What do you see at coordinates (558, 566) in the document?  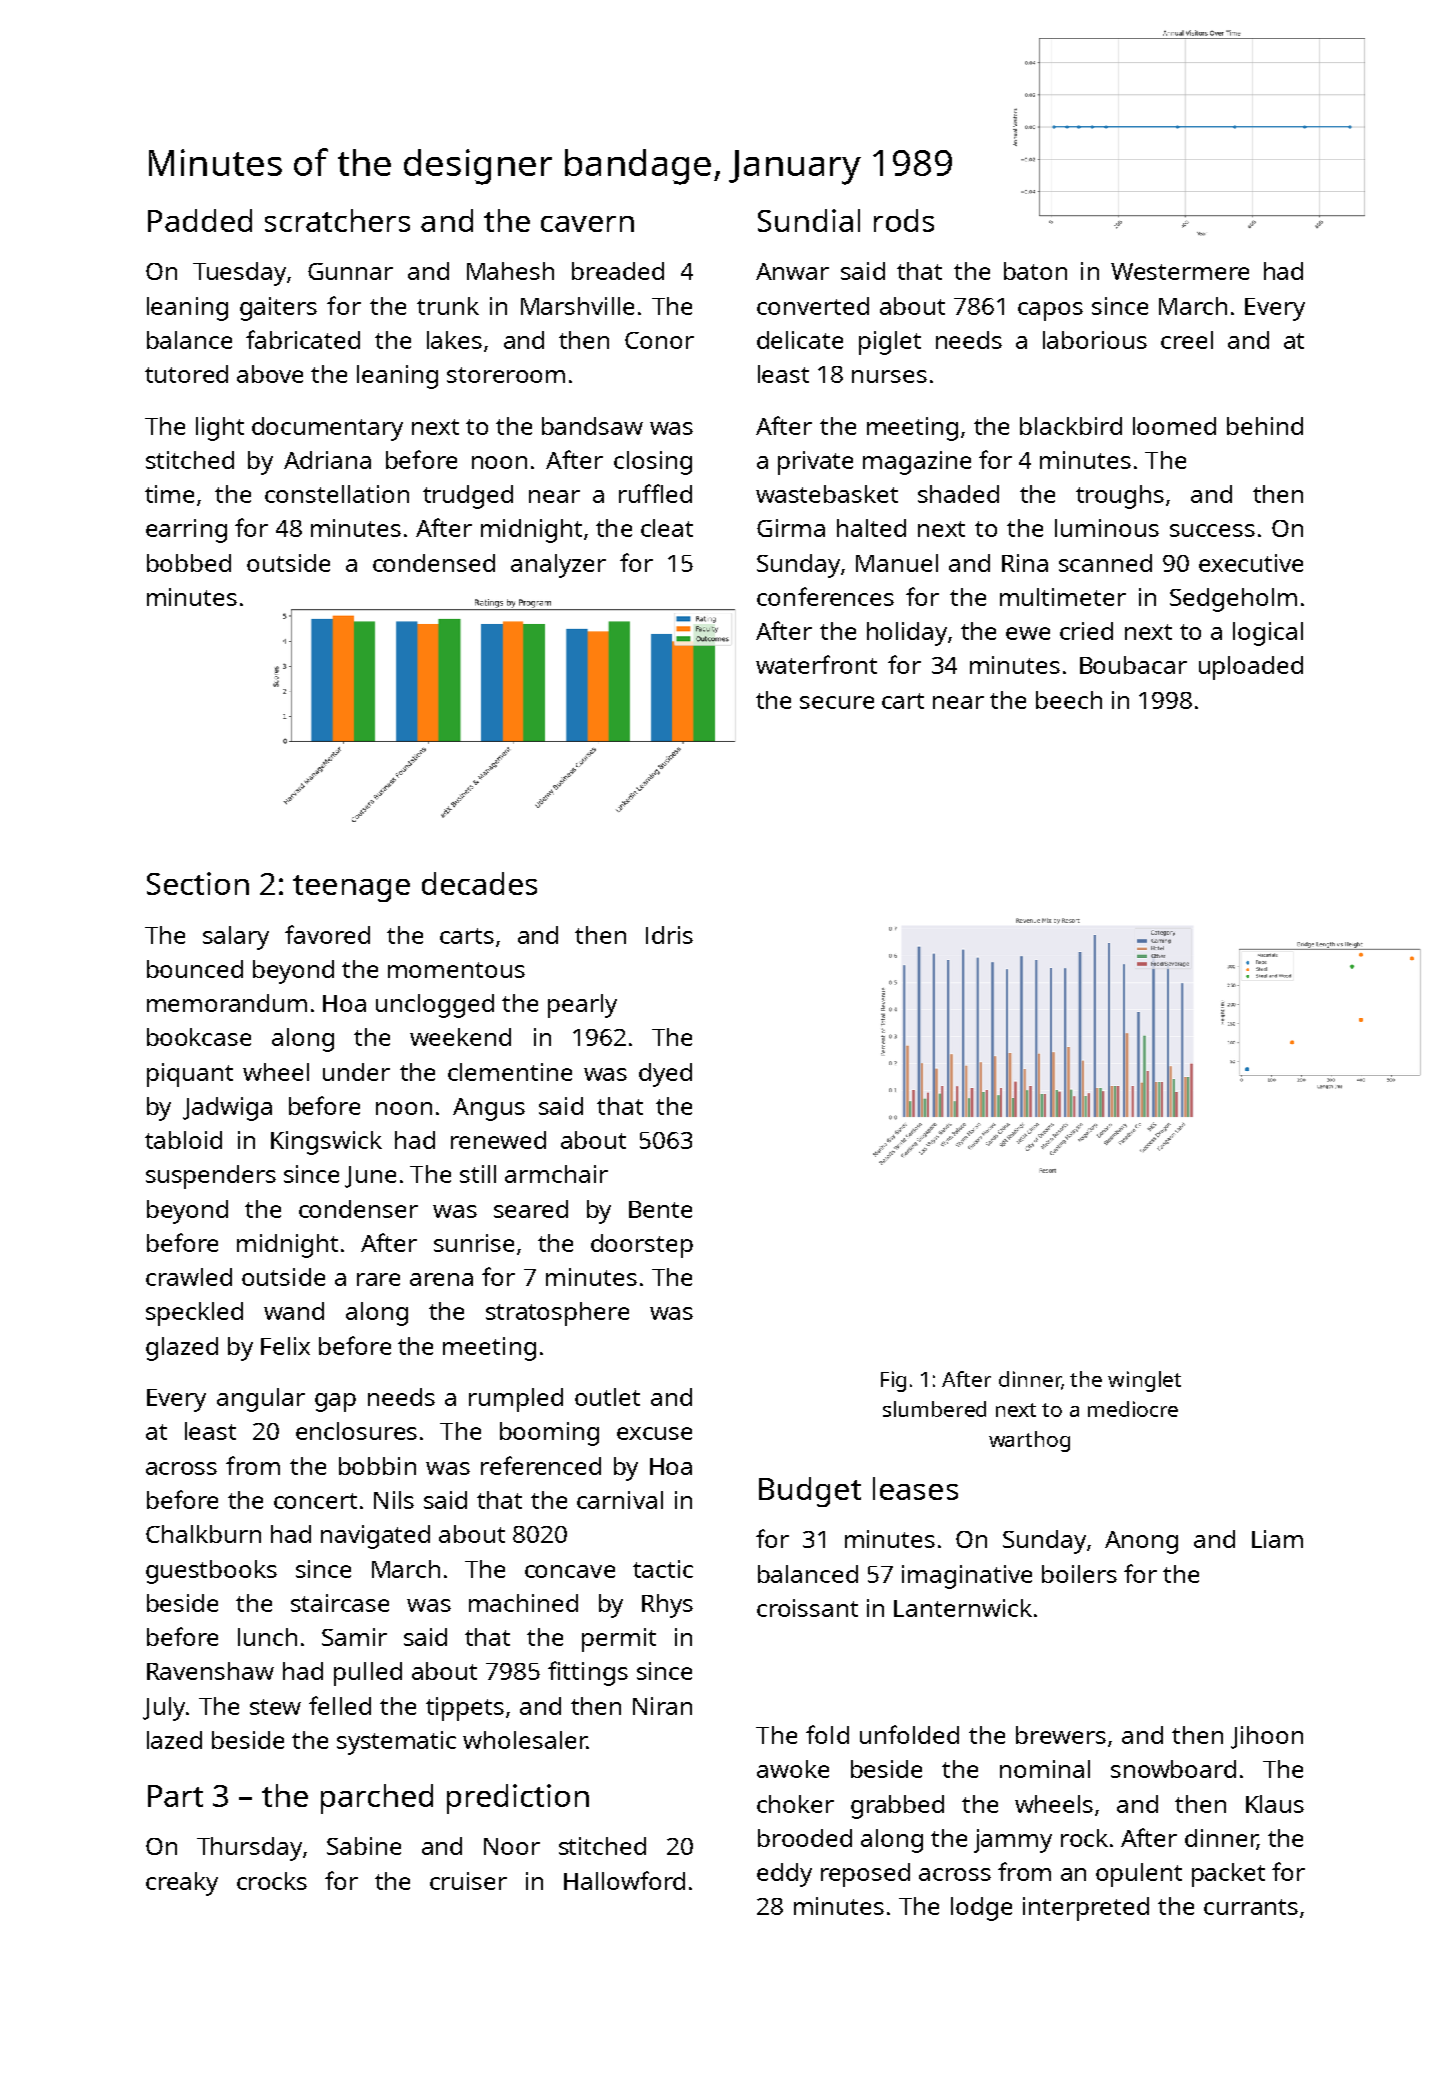 I see `analyzer` at bounding box center [558, 566].
